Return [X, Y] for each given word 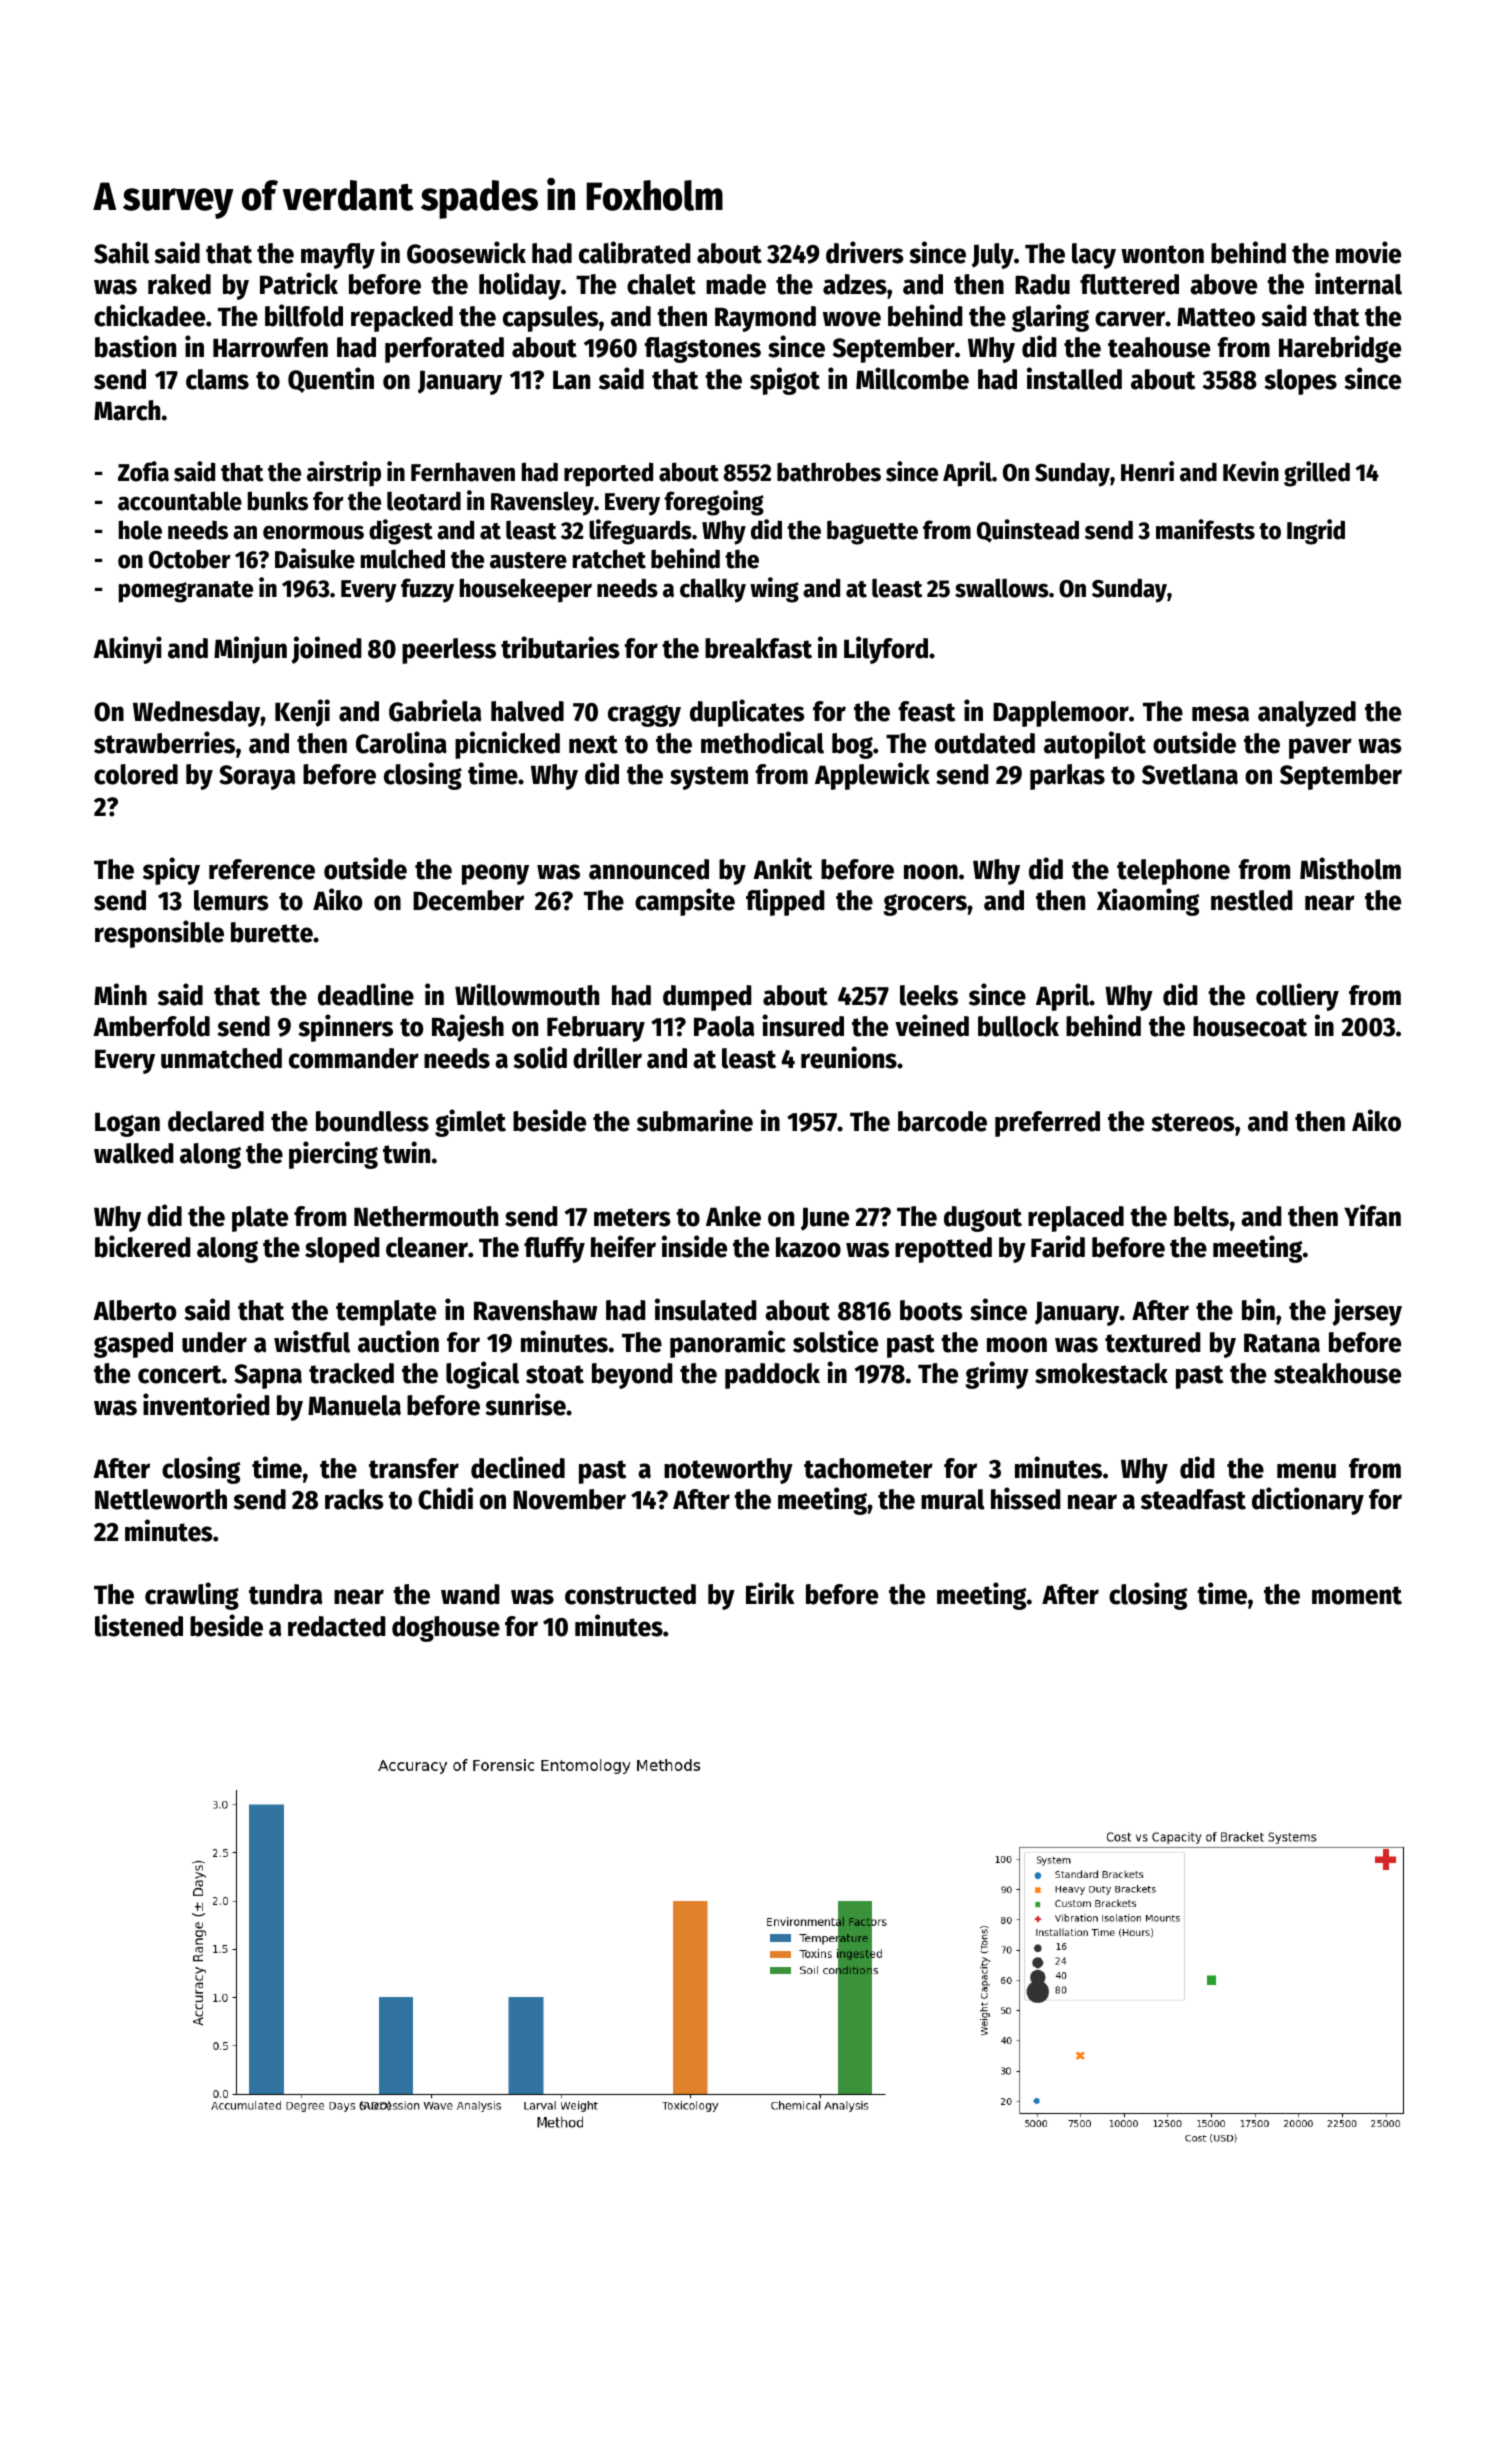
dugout [983, 1219]
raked [179, 284]
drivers [865, 252]
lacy [1094, 256]
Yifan [1372, 1215]
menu [1306, 1471]
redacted [337, 1626]
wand [470, 1594]
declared [216, 1121]
